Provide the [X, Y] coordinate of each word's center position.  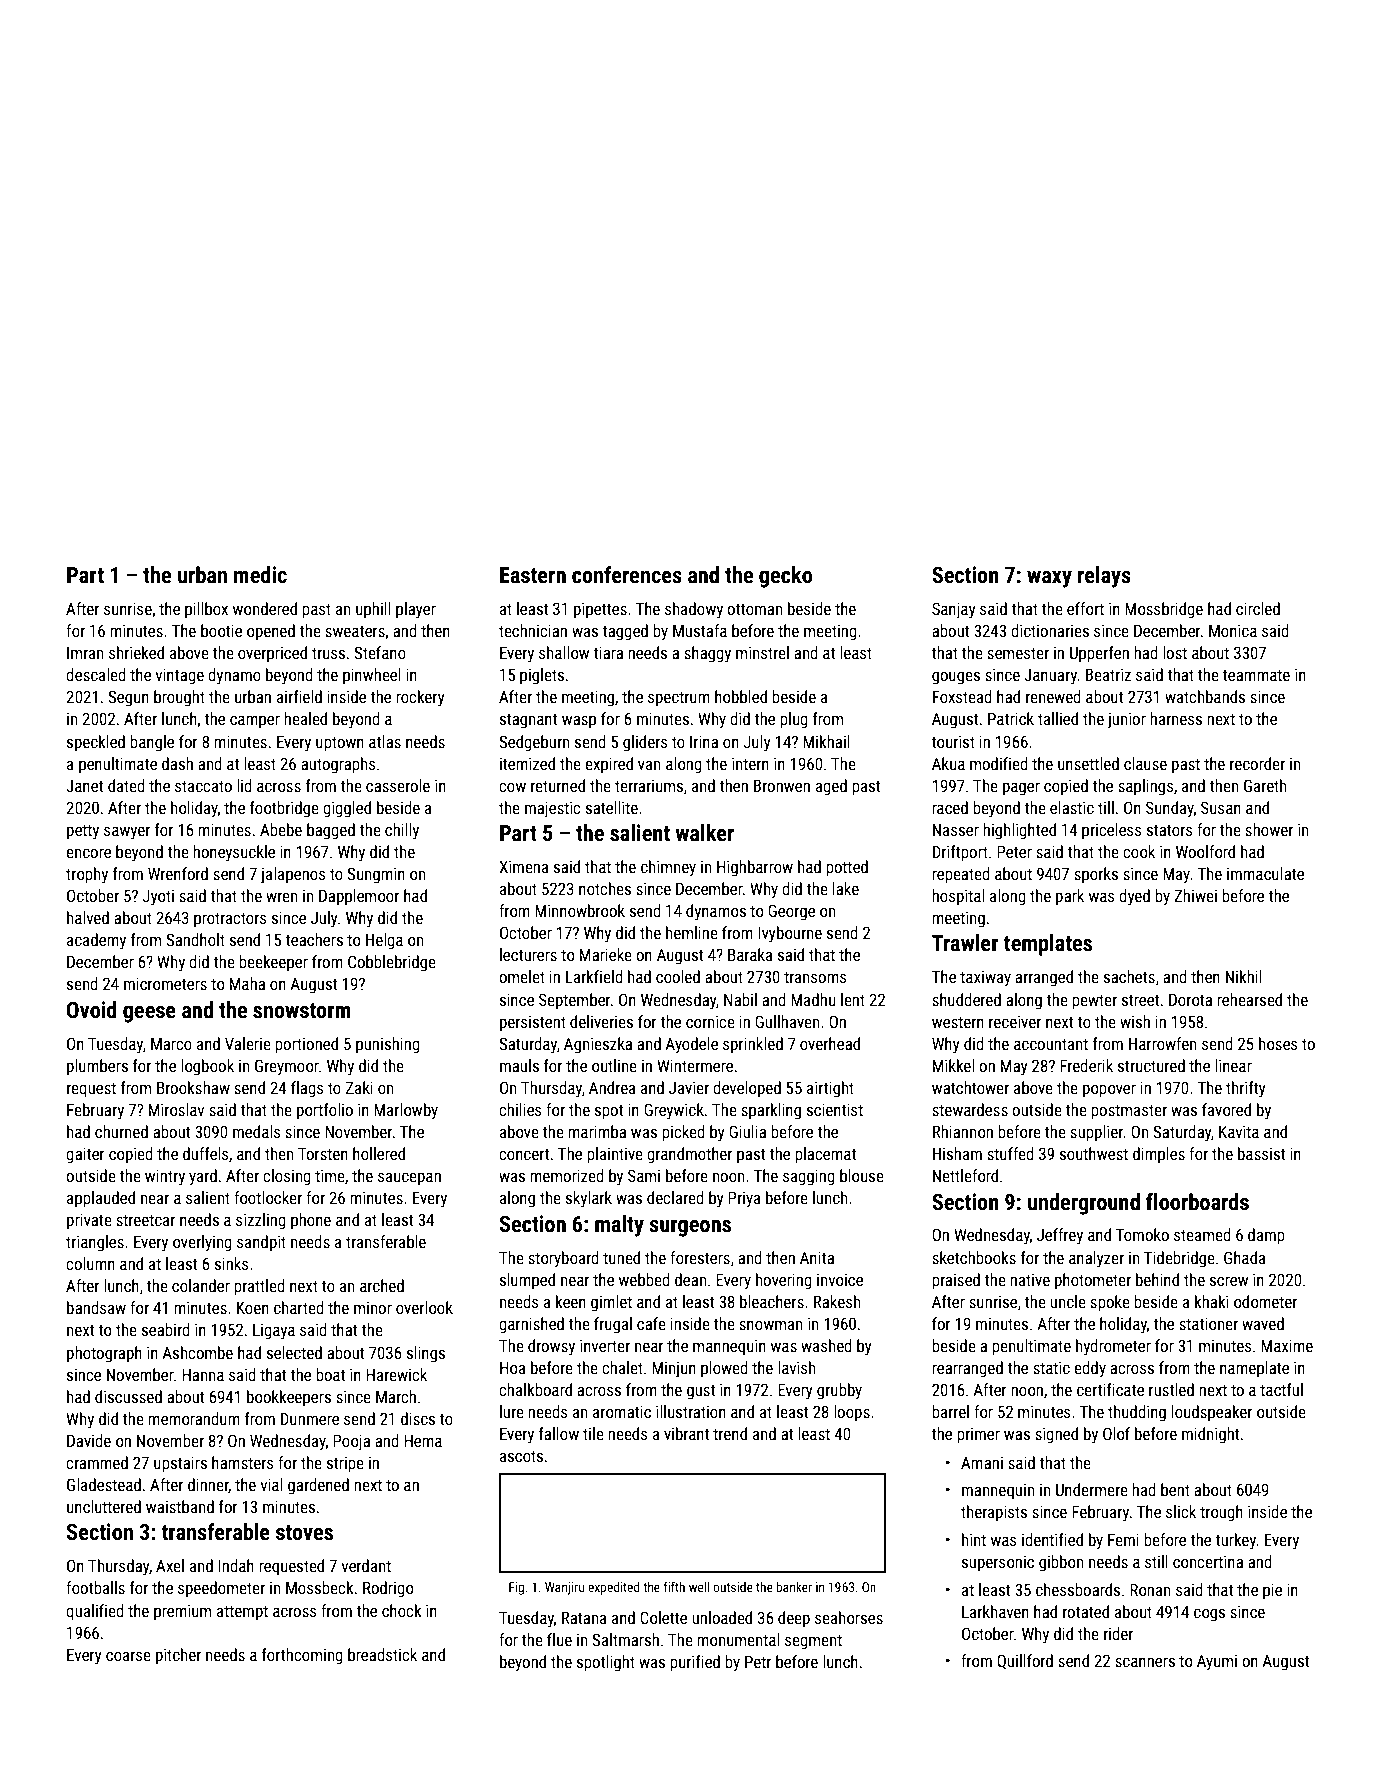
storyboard [563, 1259]
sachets [1129, 976]
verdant [366, 1565]
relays [1104, 577]
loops [852, 1413]
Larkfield [594, 976]
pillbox [206, 610]
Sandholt [195, 939]
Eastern [533, 575]
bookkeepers [289, 1398]
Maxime [1287, 1345]
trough [1221, 1513]
